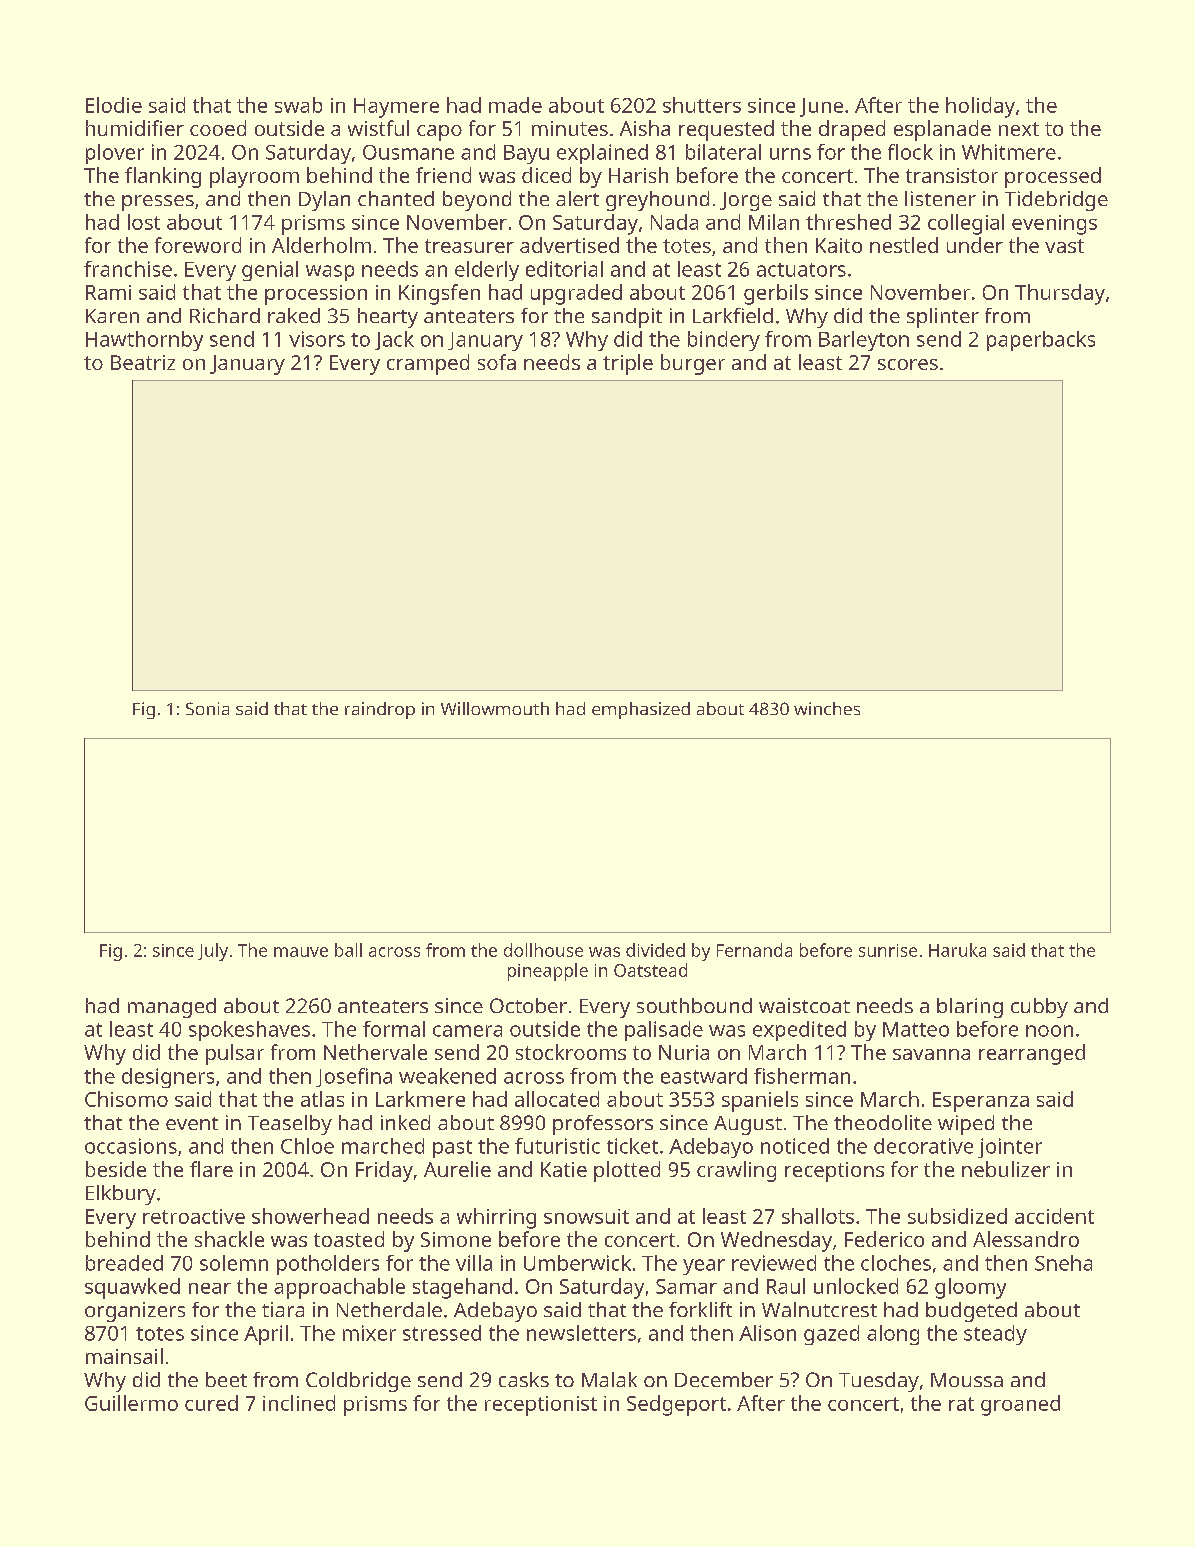  I want to click on urns, so click(790, 154).
